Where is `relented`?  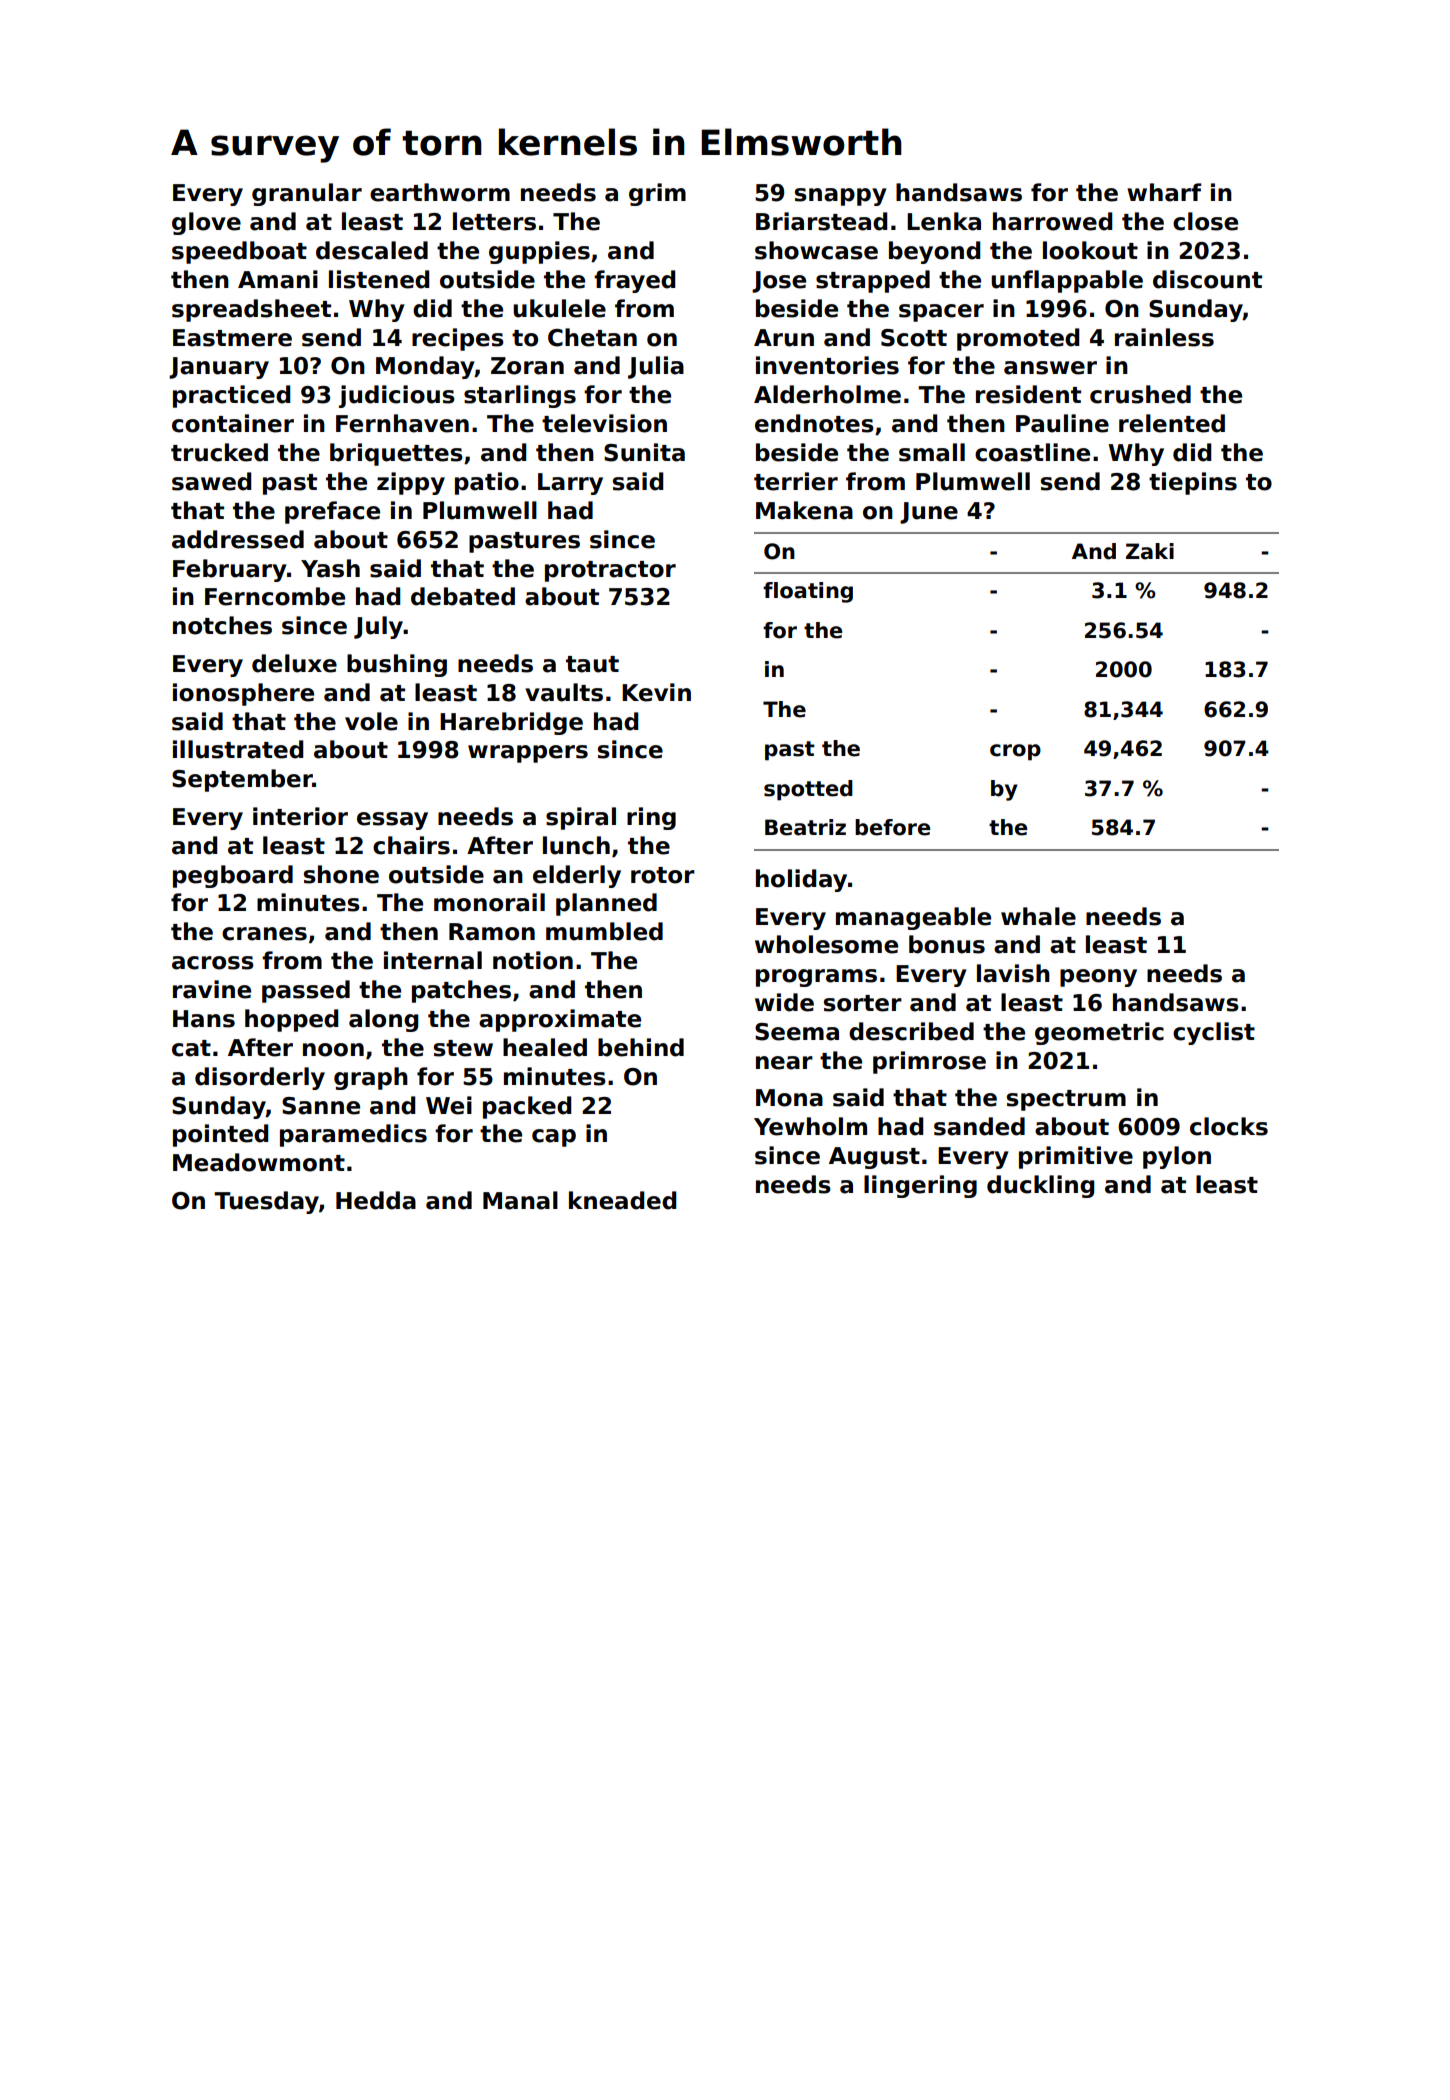
relented is located at coordinates (1172, 423).
